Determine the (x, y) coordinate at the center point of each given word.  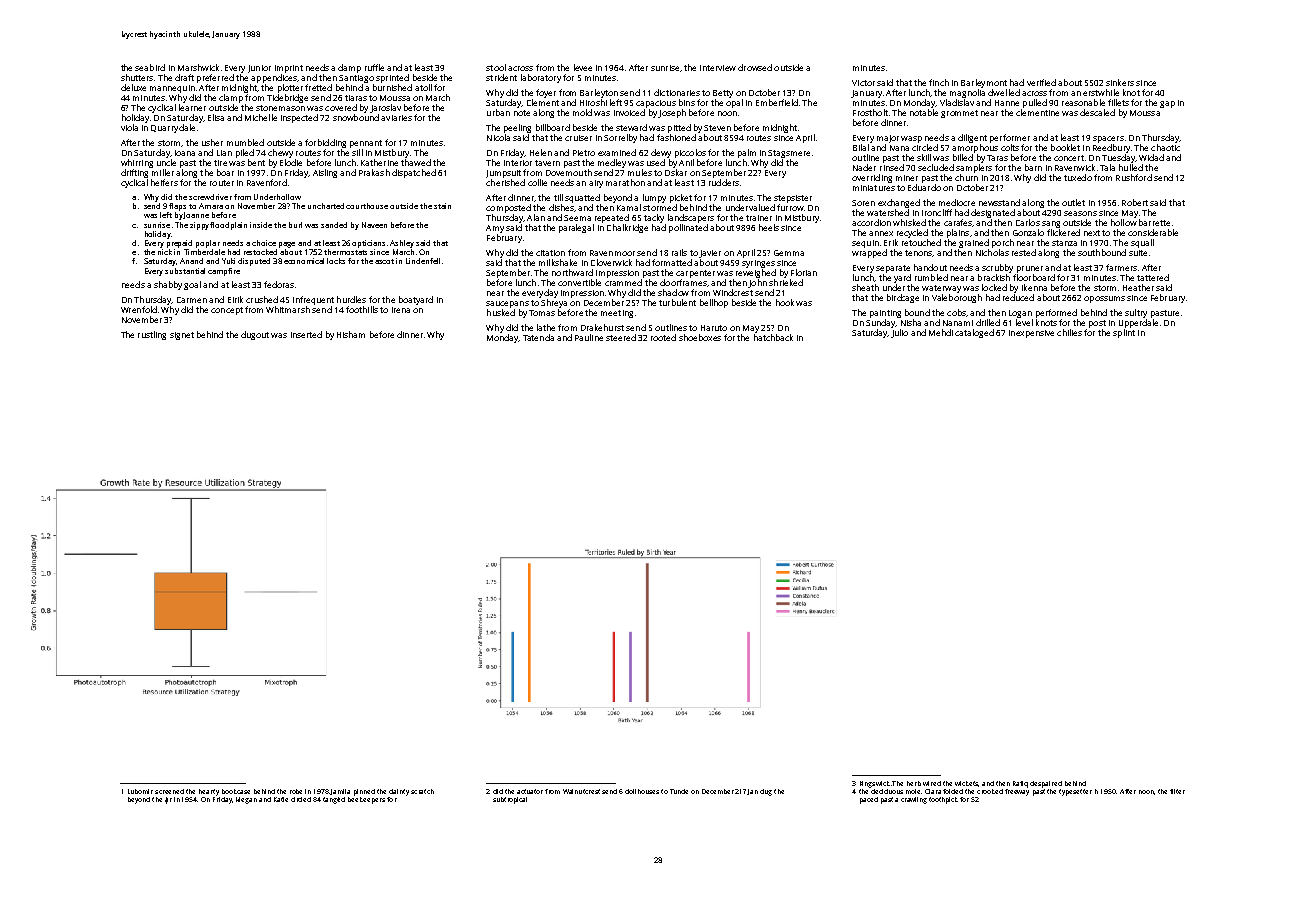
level (1024, 322)
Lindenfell (423, 261)
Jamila (340, 792)
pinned (364, 792)
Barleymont (984, 83)
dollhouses (642, 791)
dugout (255, 335)
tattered (1153, 277)
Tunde (679, 791)
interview (718, 68)
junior (259, 69)
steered (621, 337)
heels (769, 227)
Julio (899, 333)
